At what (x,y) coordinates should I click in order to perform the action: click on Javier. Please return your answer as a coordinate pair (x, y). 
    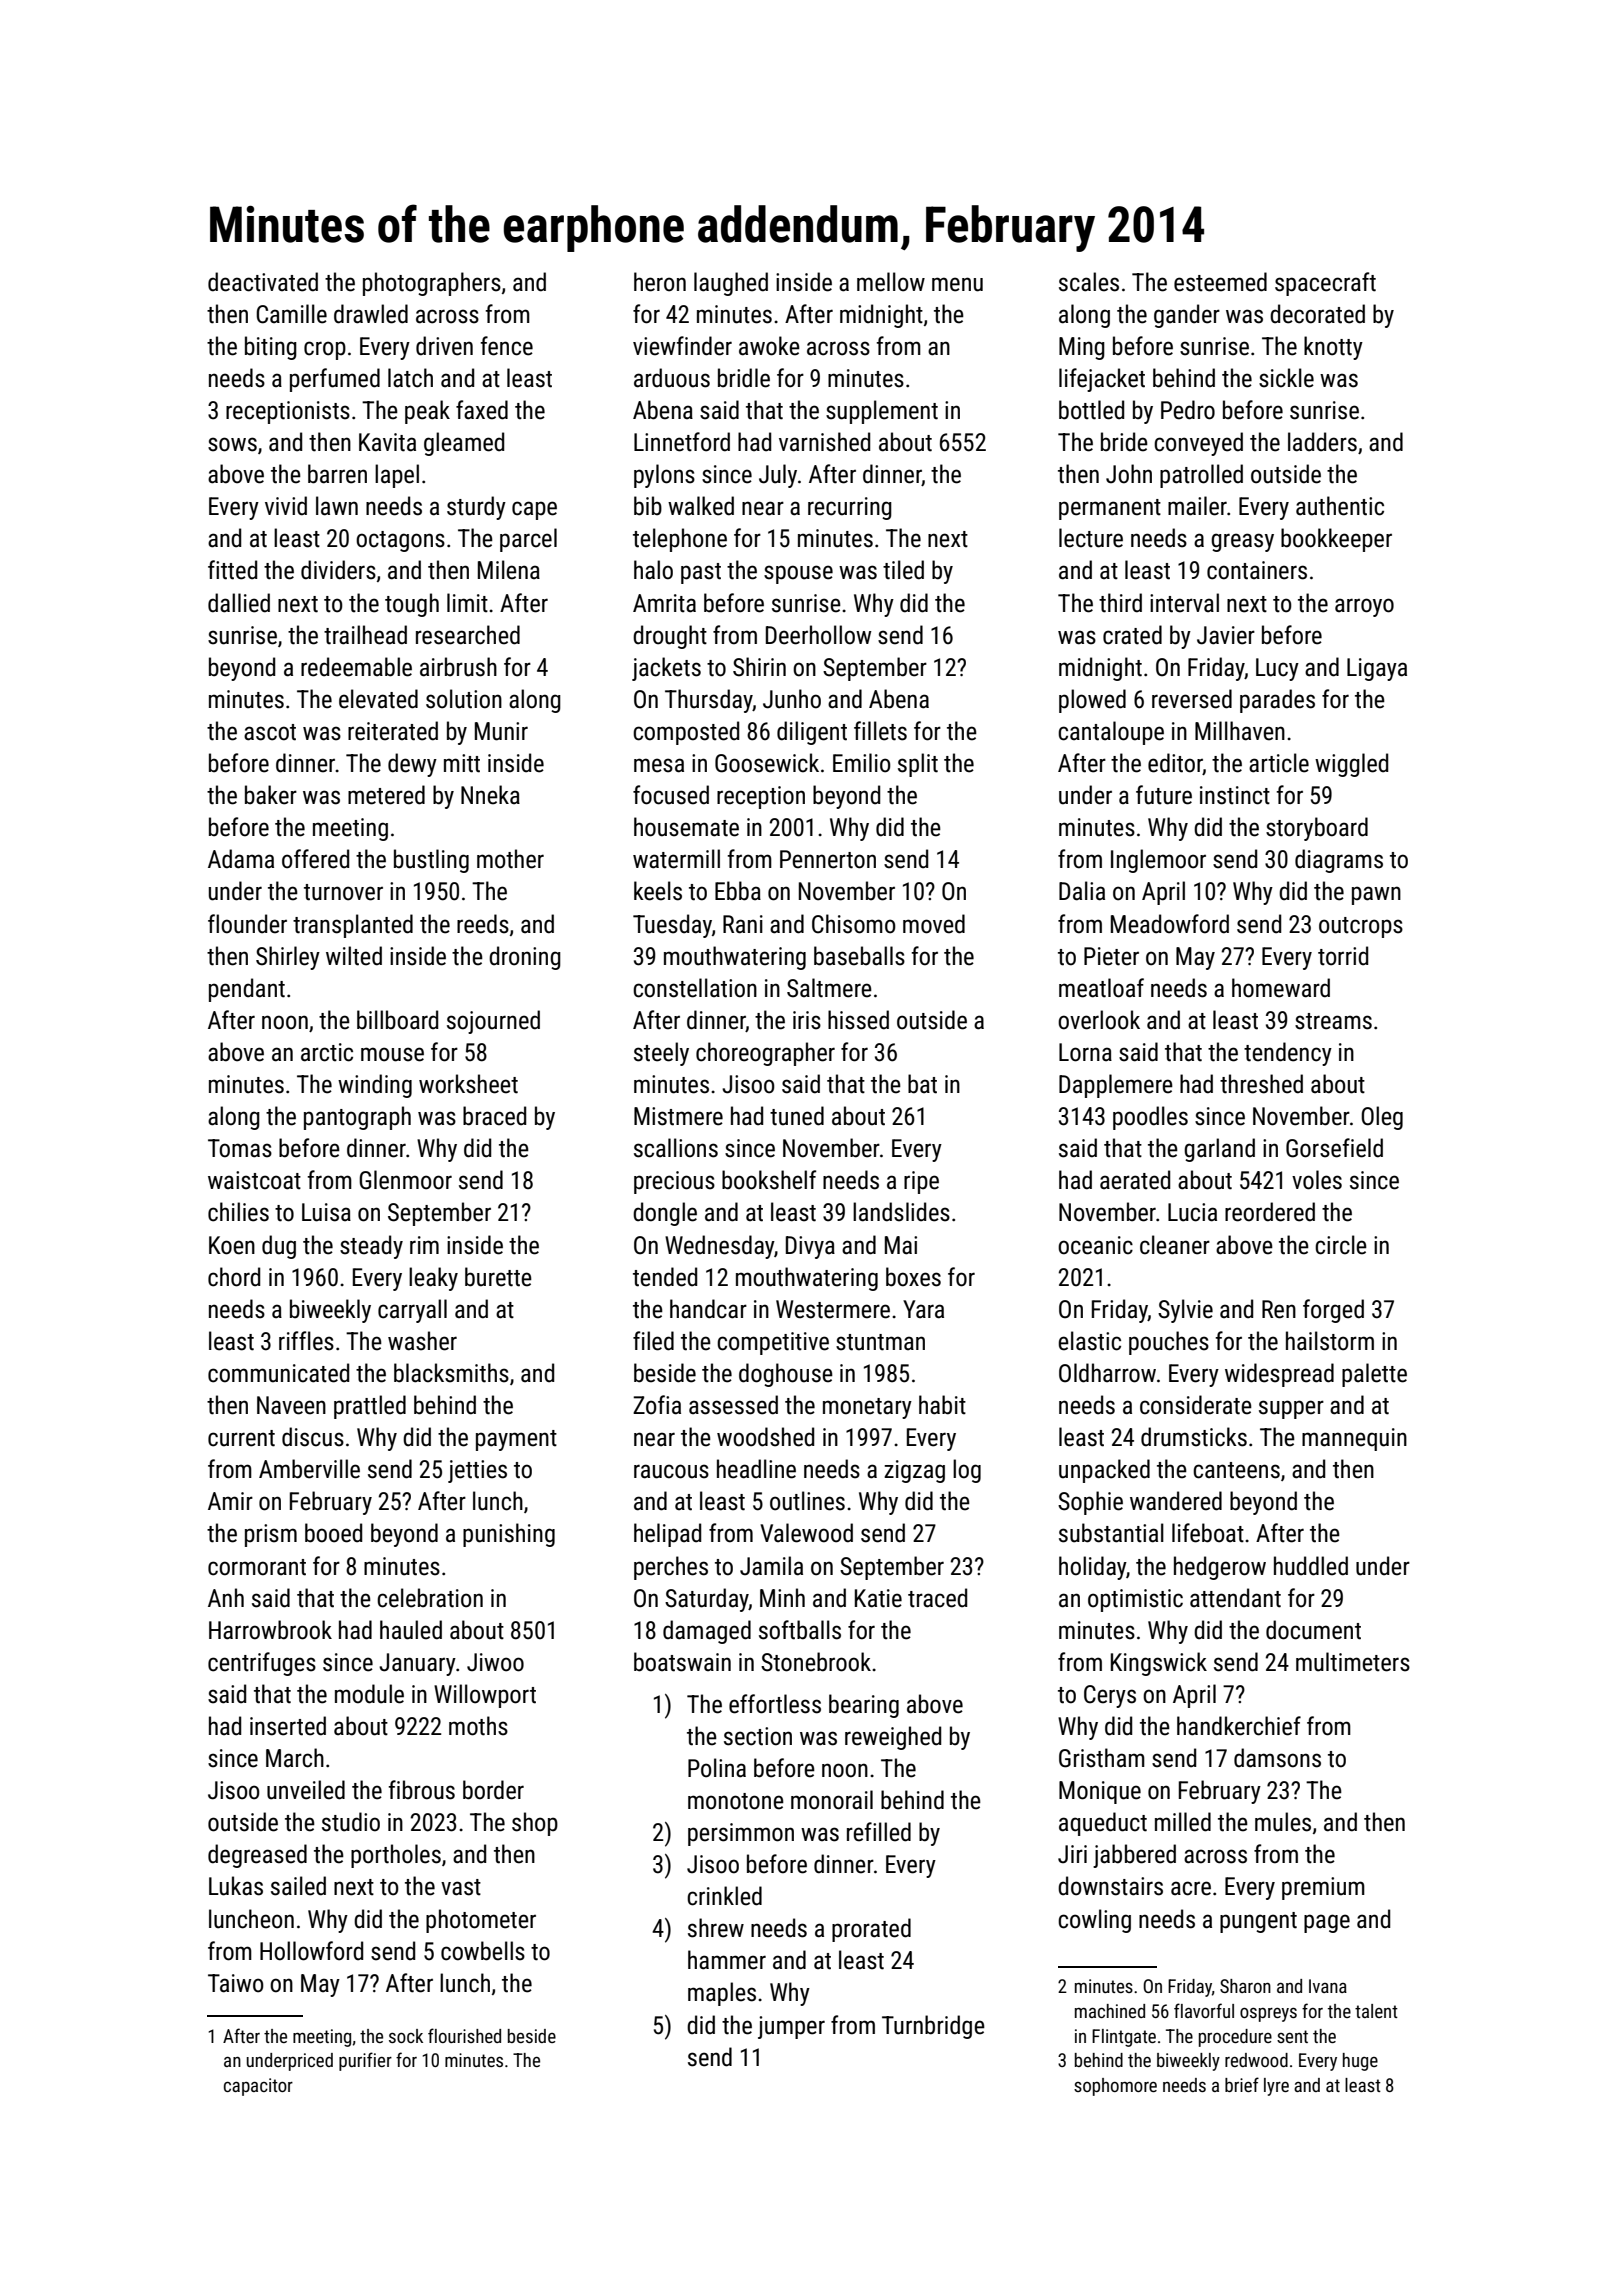
    Looking at the image, I should click on (1226, 635).
